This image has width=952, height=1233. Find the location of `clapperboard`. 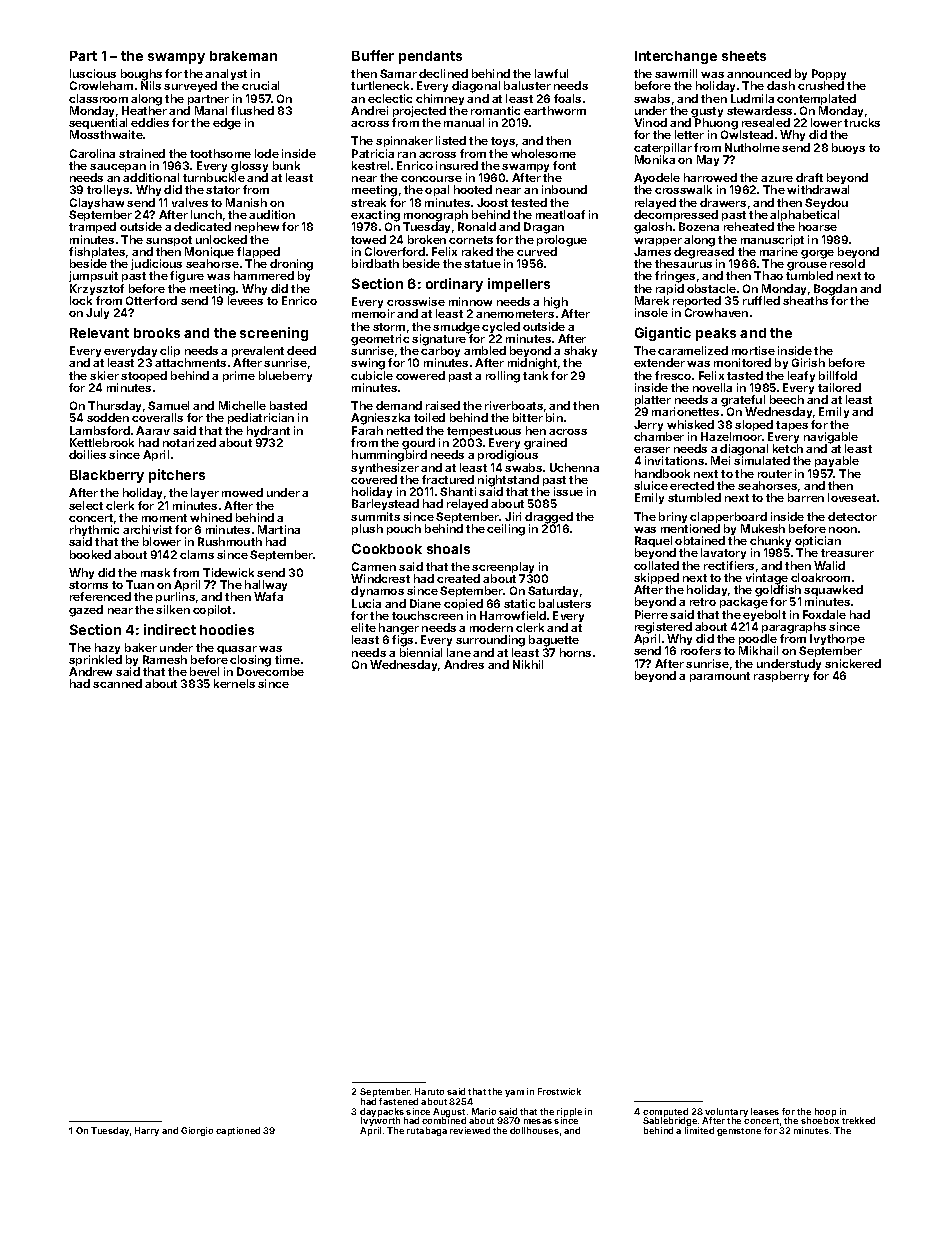

clapperboard is located at coordinates (728, 517).
